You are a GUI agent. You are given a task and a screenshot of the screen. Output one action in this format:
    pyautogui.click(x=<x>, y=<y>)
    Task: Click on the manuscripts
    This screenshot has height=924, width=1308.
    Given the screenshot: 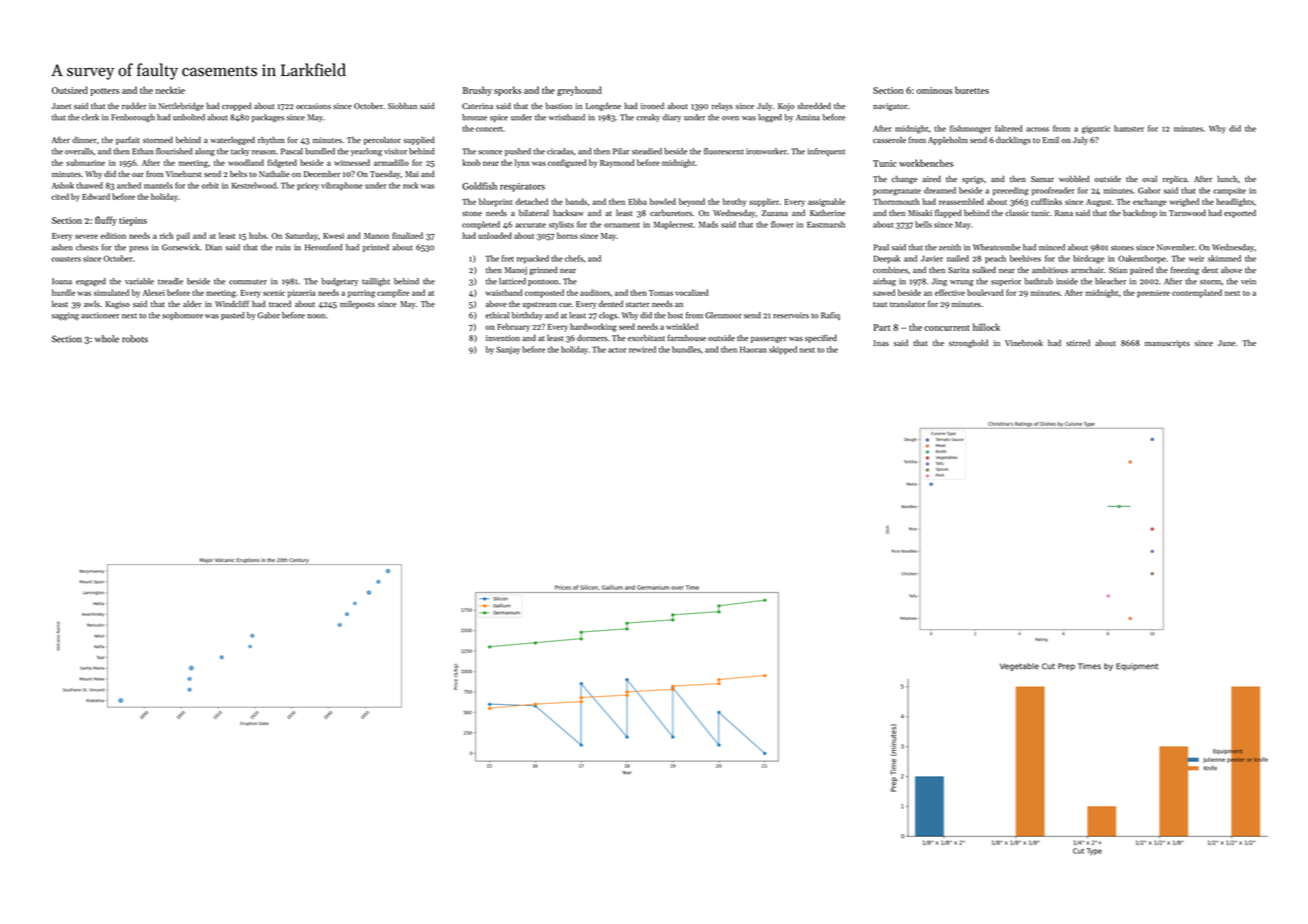 What is the action you would take?
    pyautogui.click(x=1167, y=344)
